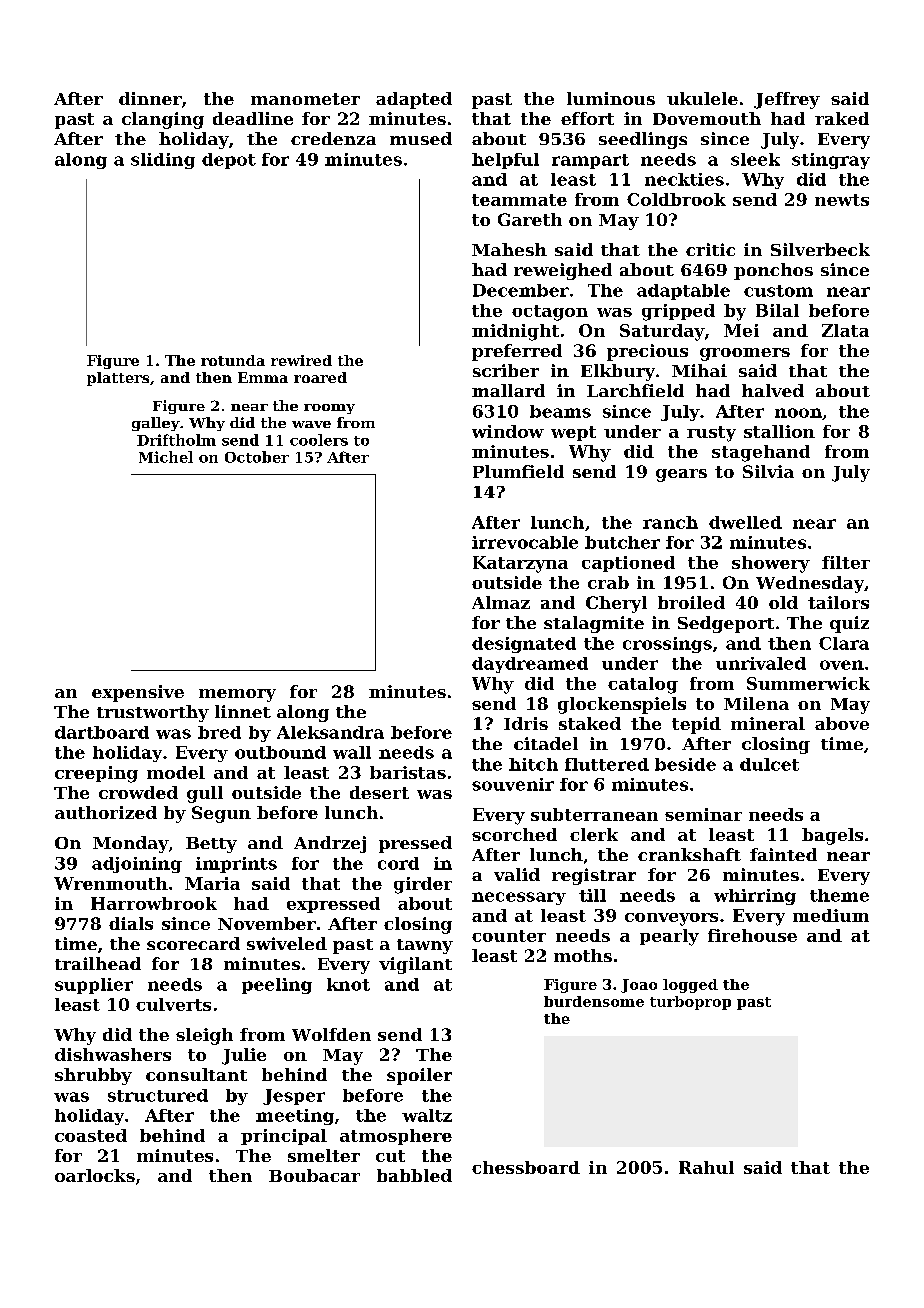  I want to click on Betty, so click(211, 845).
